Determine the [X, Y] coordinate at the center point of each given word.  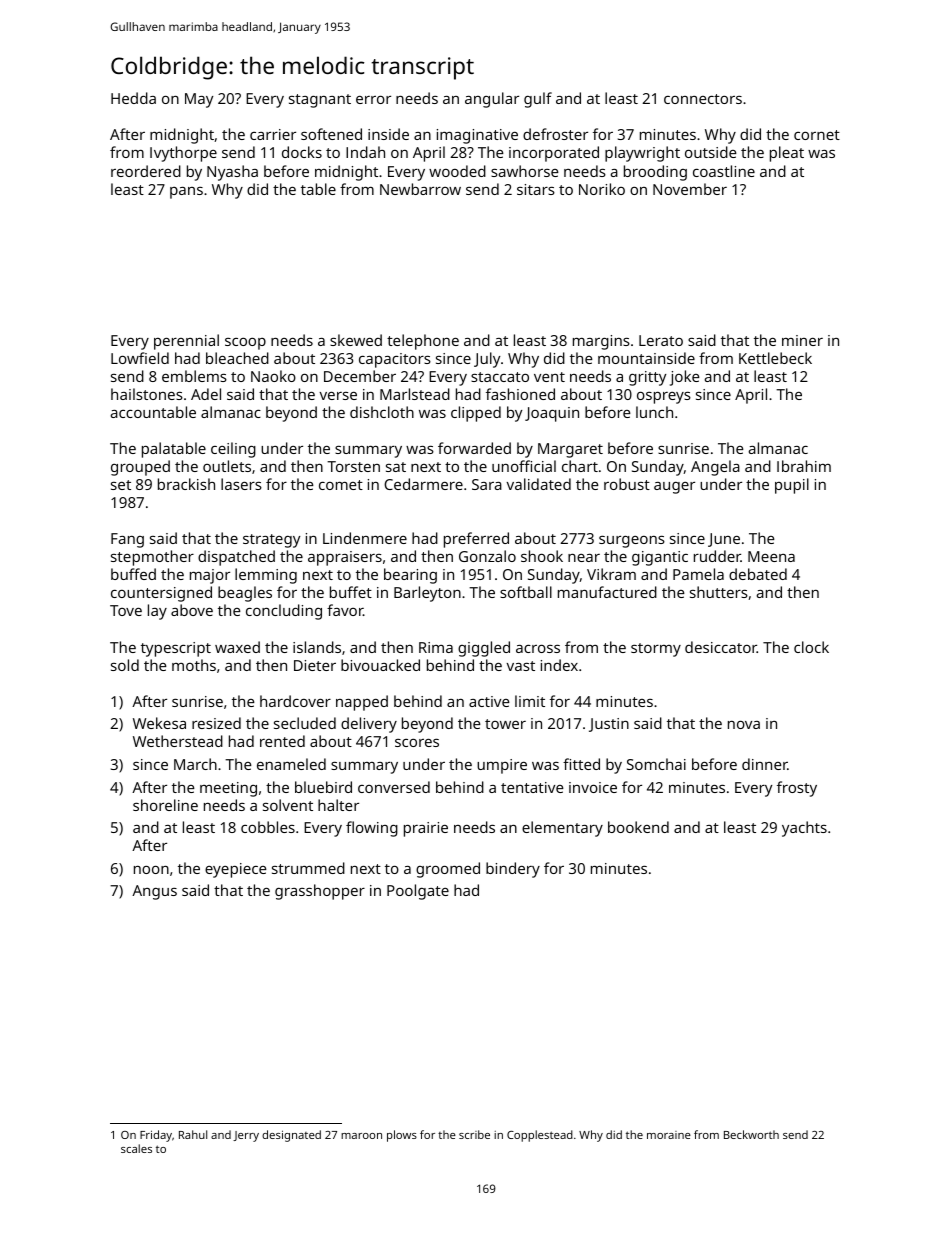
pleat [787, 154]
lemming [266, 576]
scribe [474, 1134]
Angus [154, 892]
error [373, 99]
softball [526, 592]
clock [811, 647]
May [199, 100]
